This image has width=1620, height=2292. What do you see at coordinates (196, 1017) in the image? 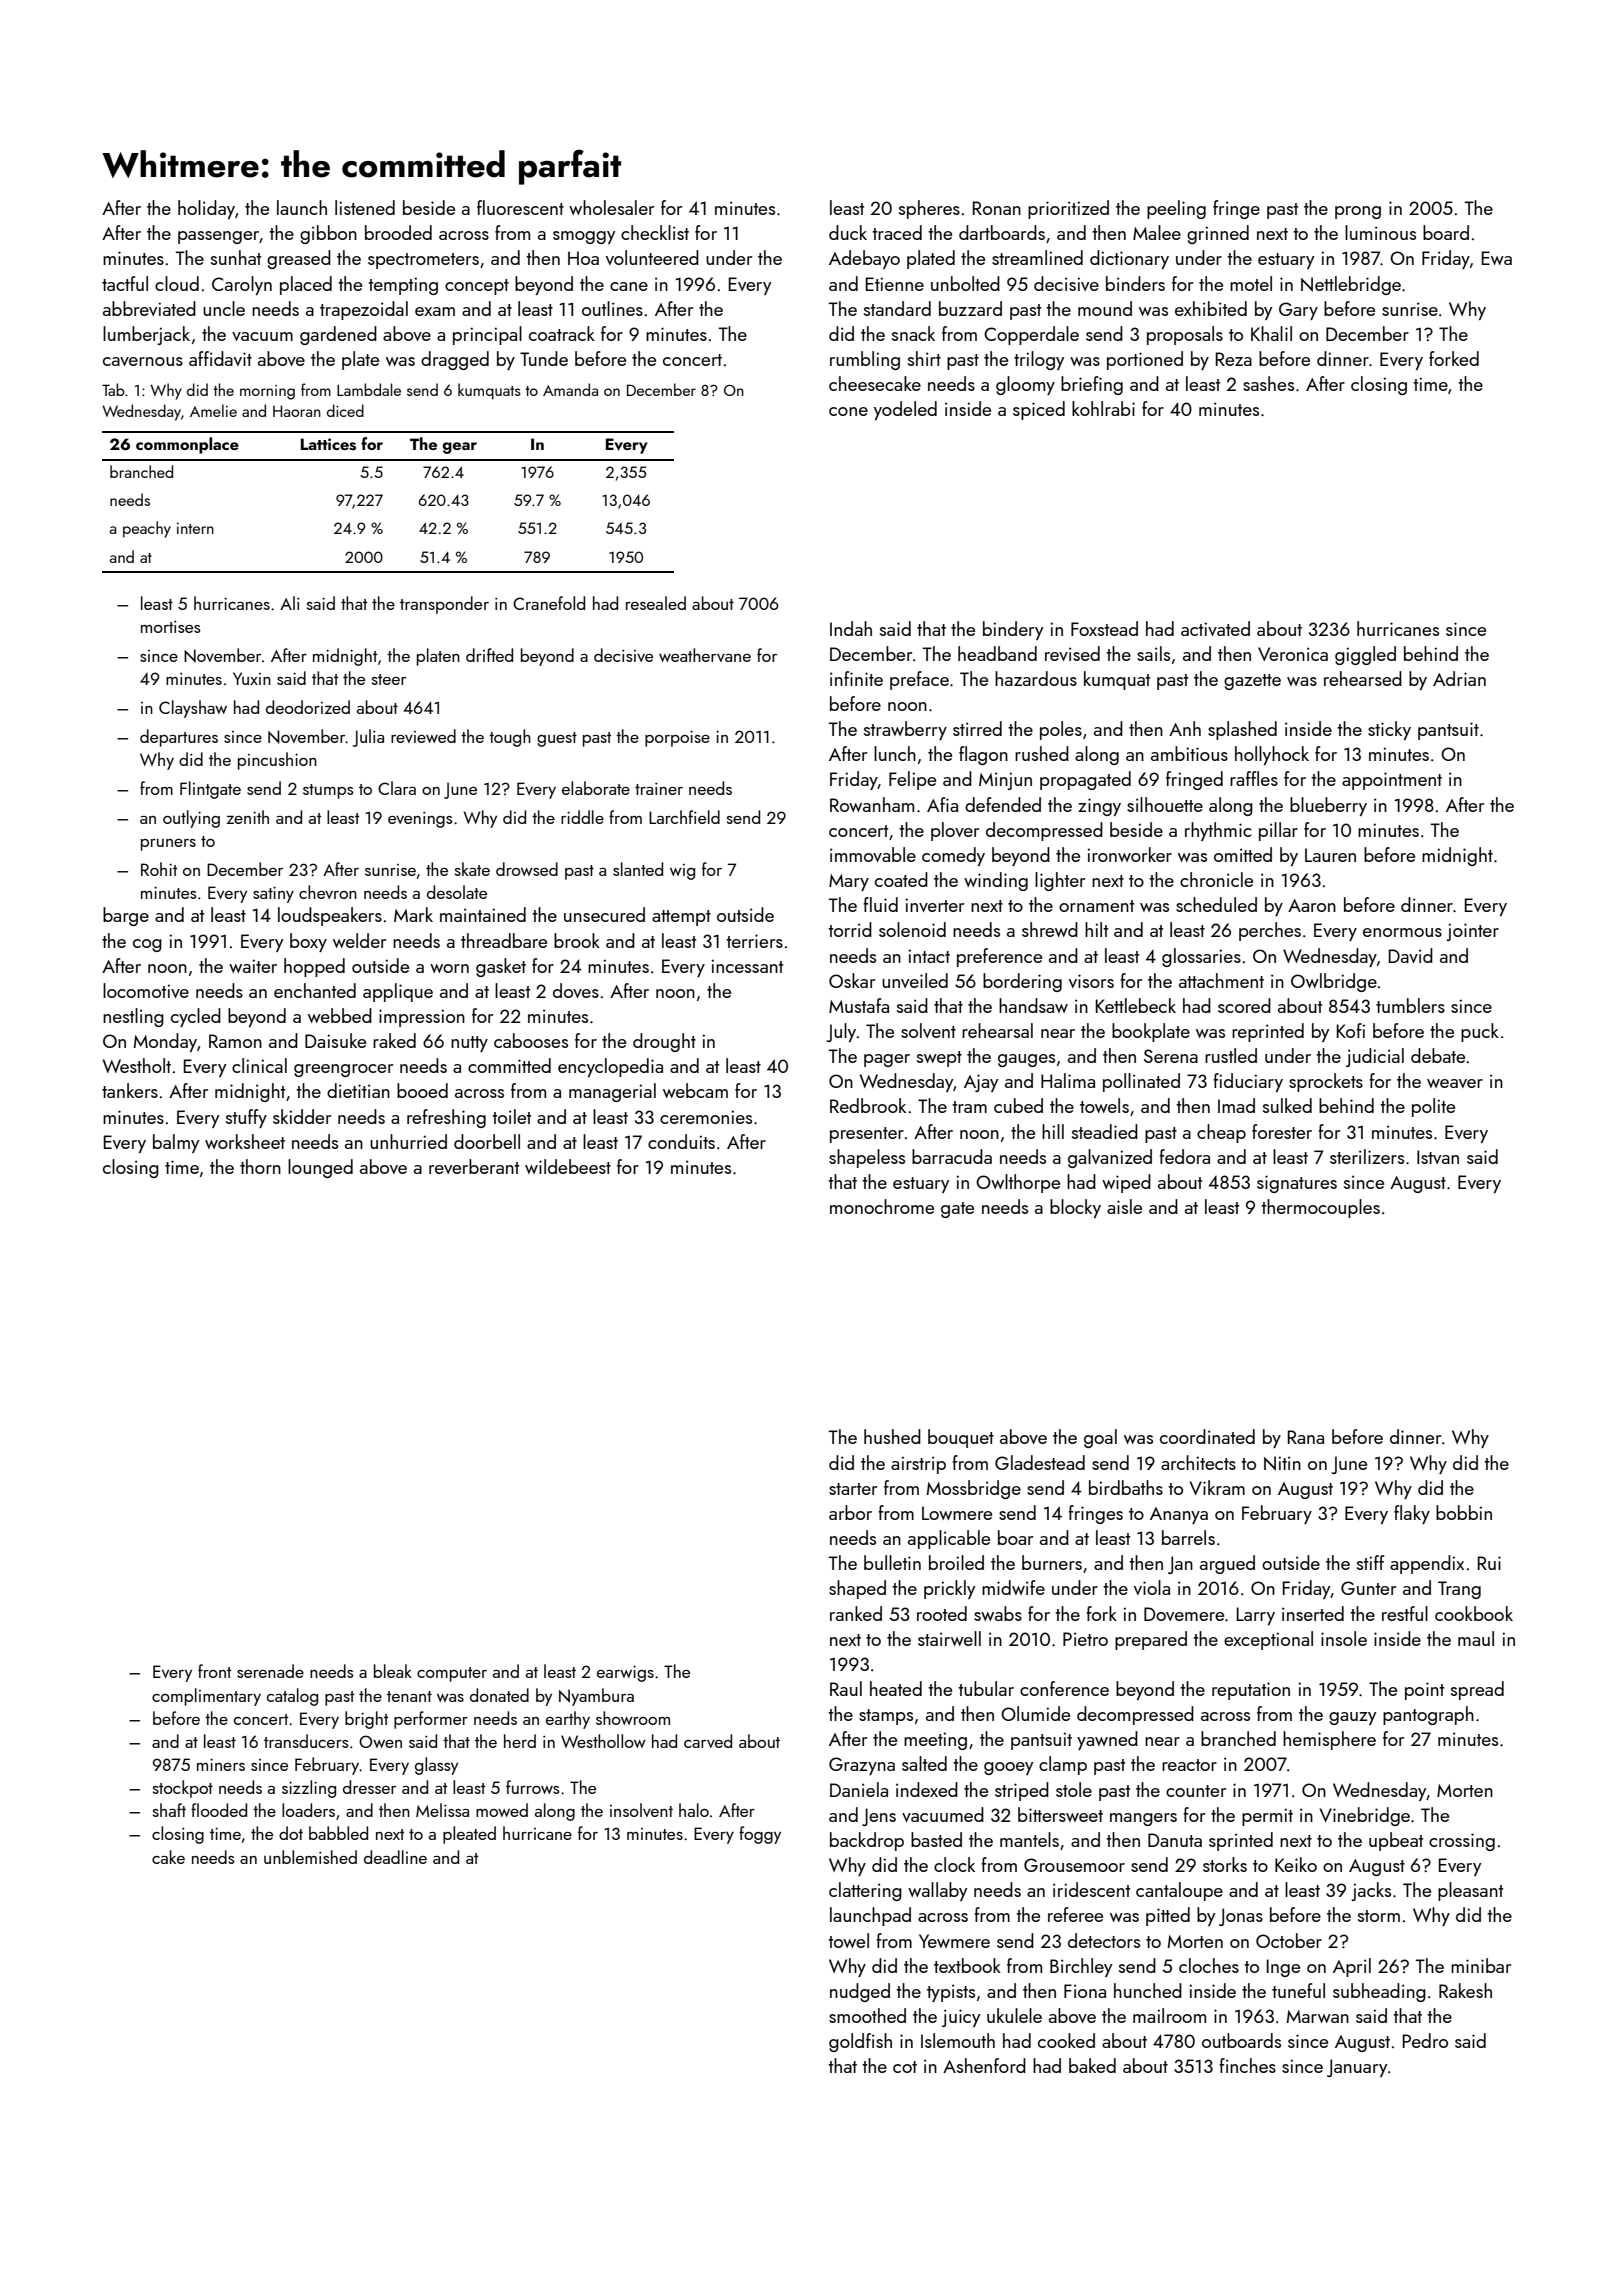
I see `cycled` at bounding box center [196, 1017].
